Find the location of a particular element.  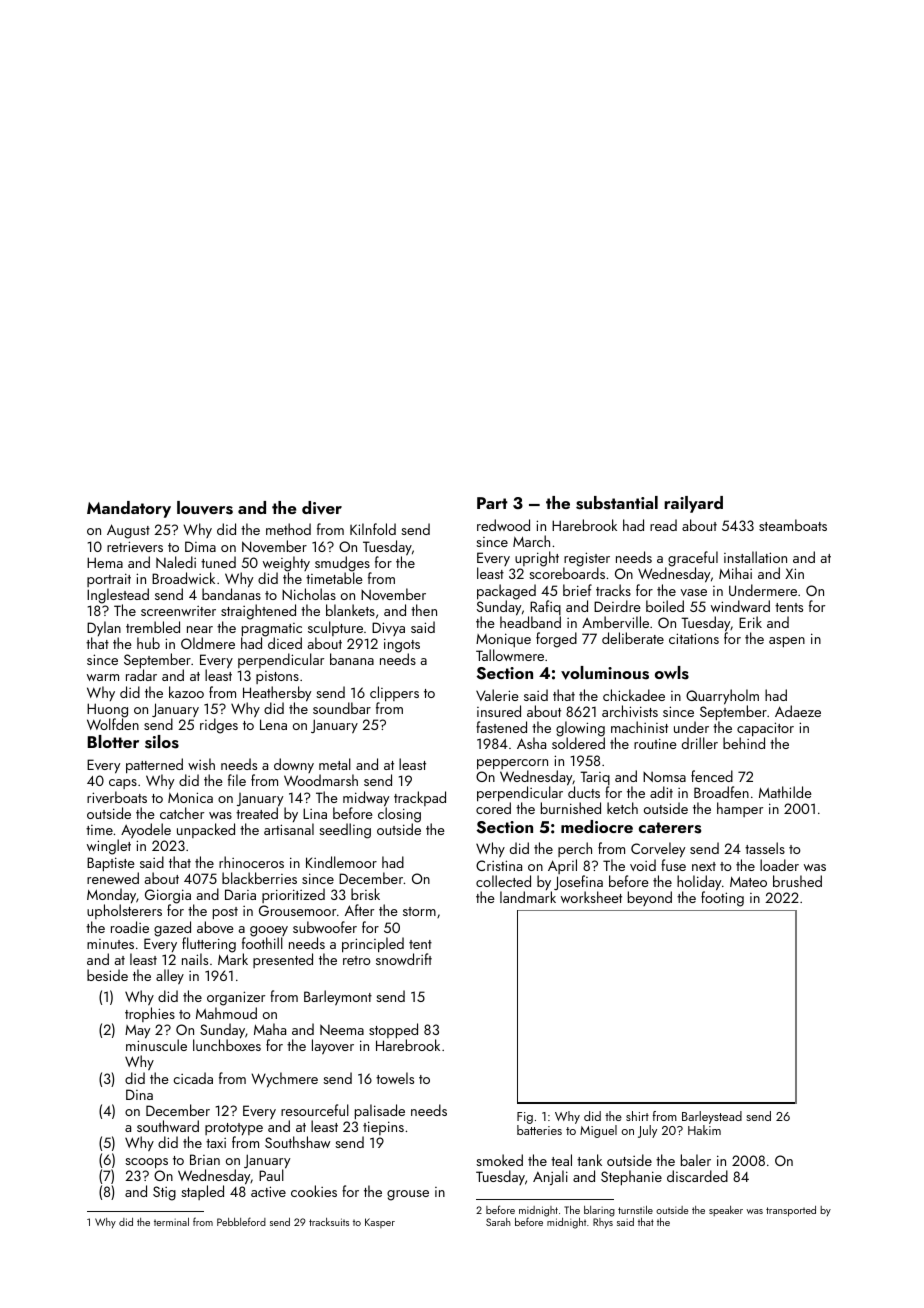

Dina is located at coordinates (139, 1094).
